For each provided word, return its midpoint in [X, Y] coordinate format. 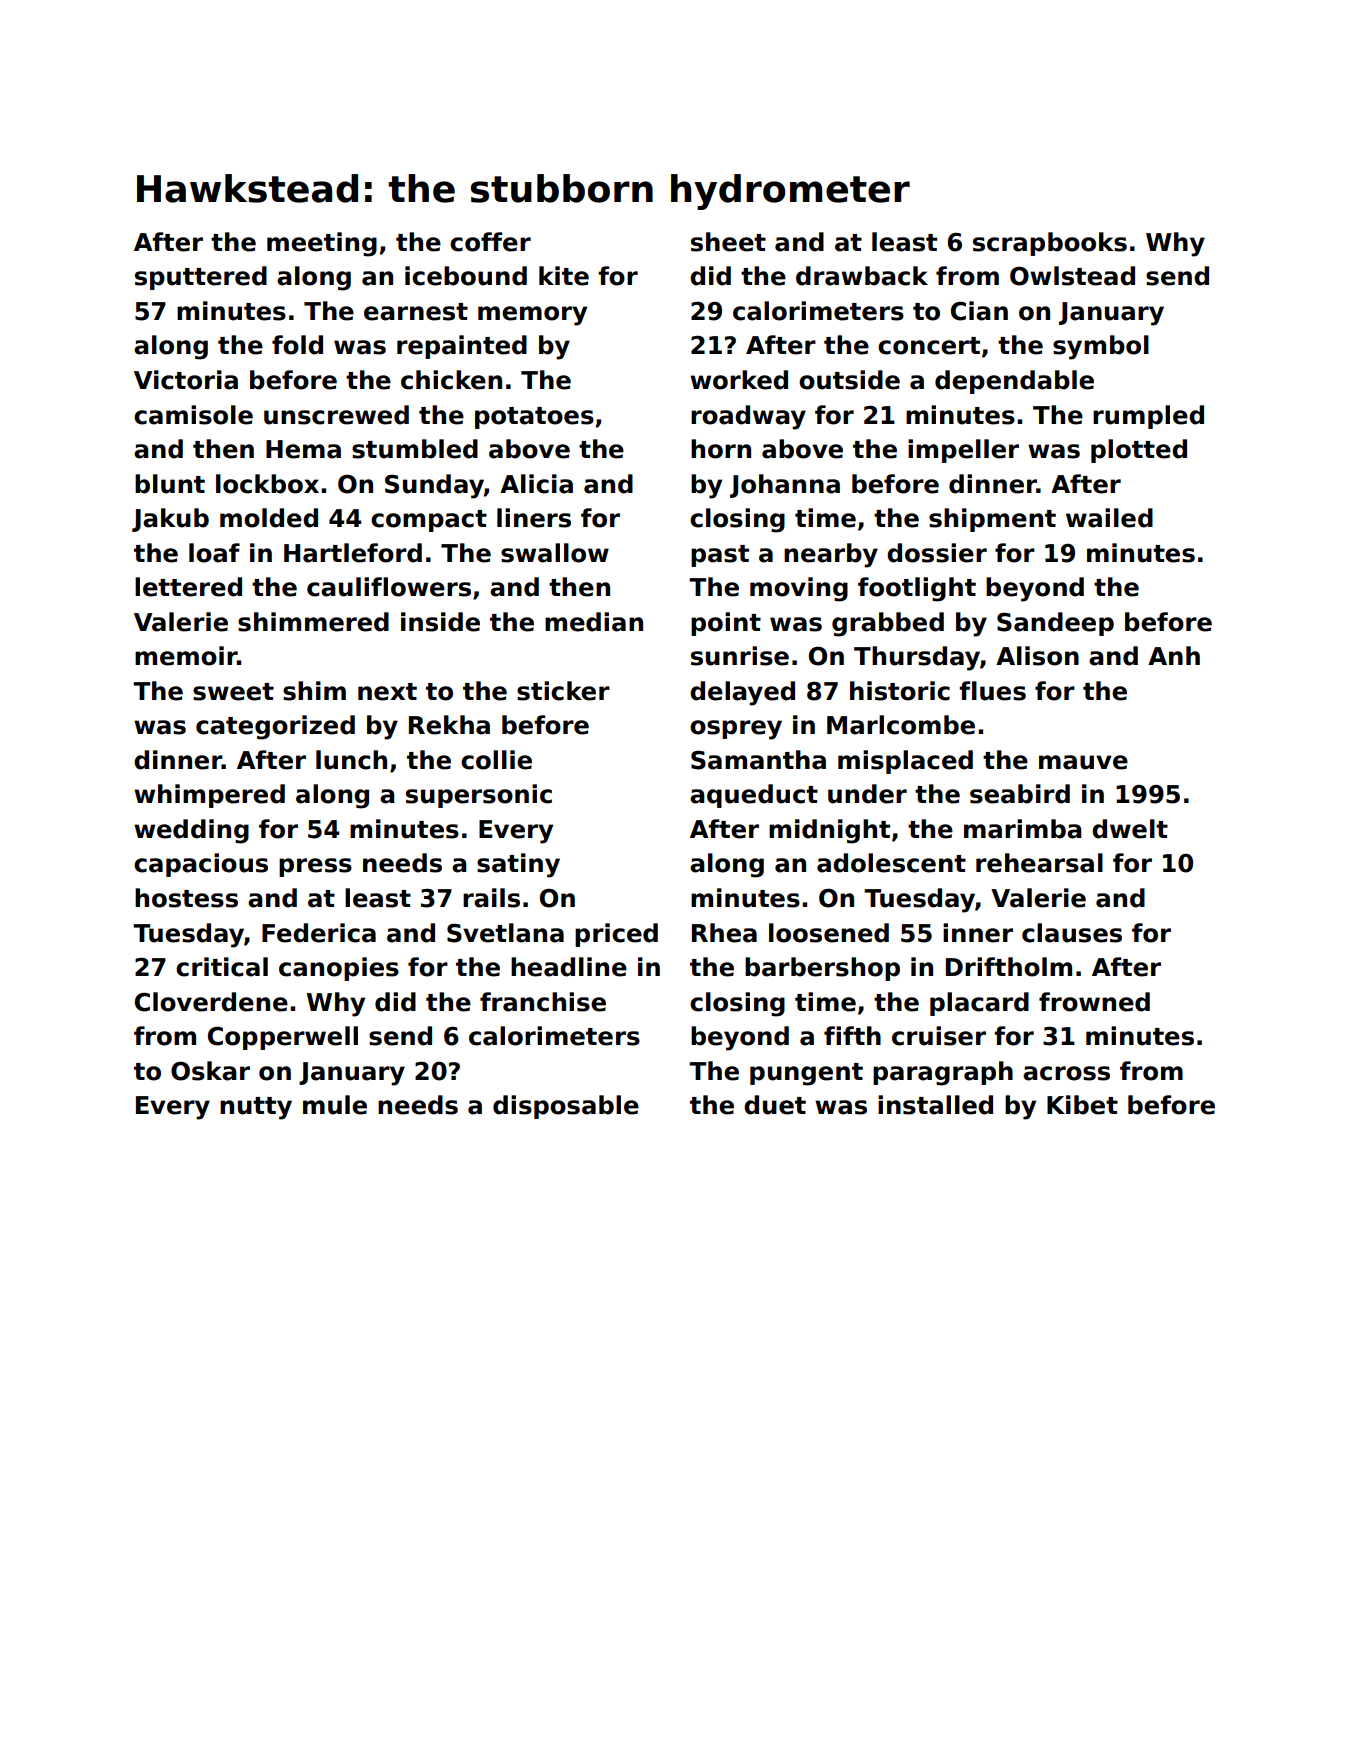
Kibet [1082, 1105]
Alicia [536, 484]
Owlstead [1072, 276]
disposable [566, 1107]
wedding [191, 831]
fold [297, 345]
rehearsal [1039, 863]
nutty [256, 1108]
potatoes [534, 418]
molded [269, 518]
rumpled [1148, 417]
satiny [518, 865]
